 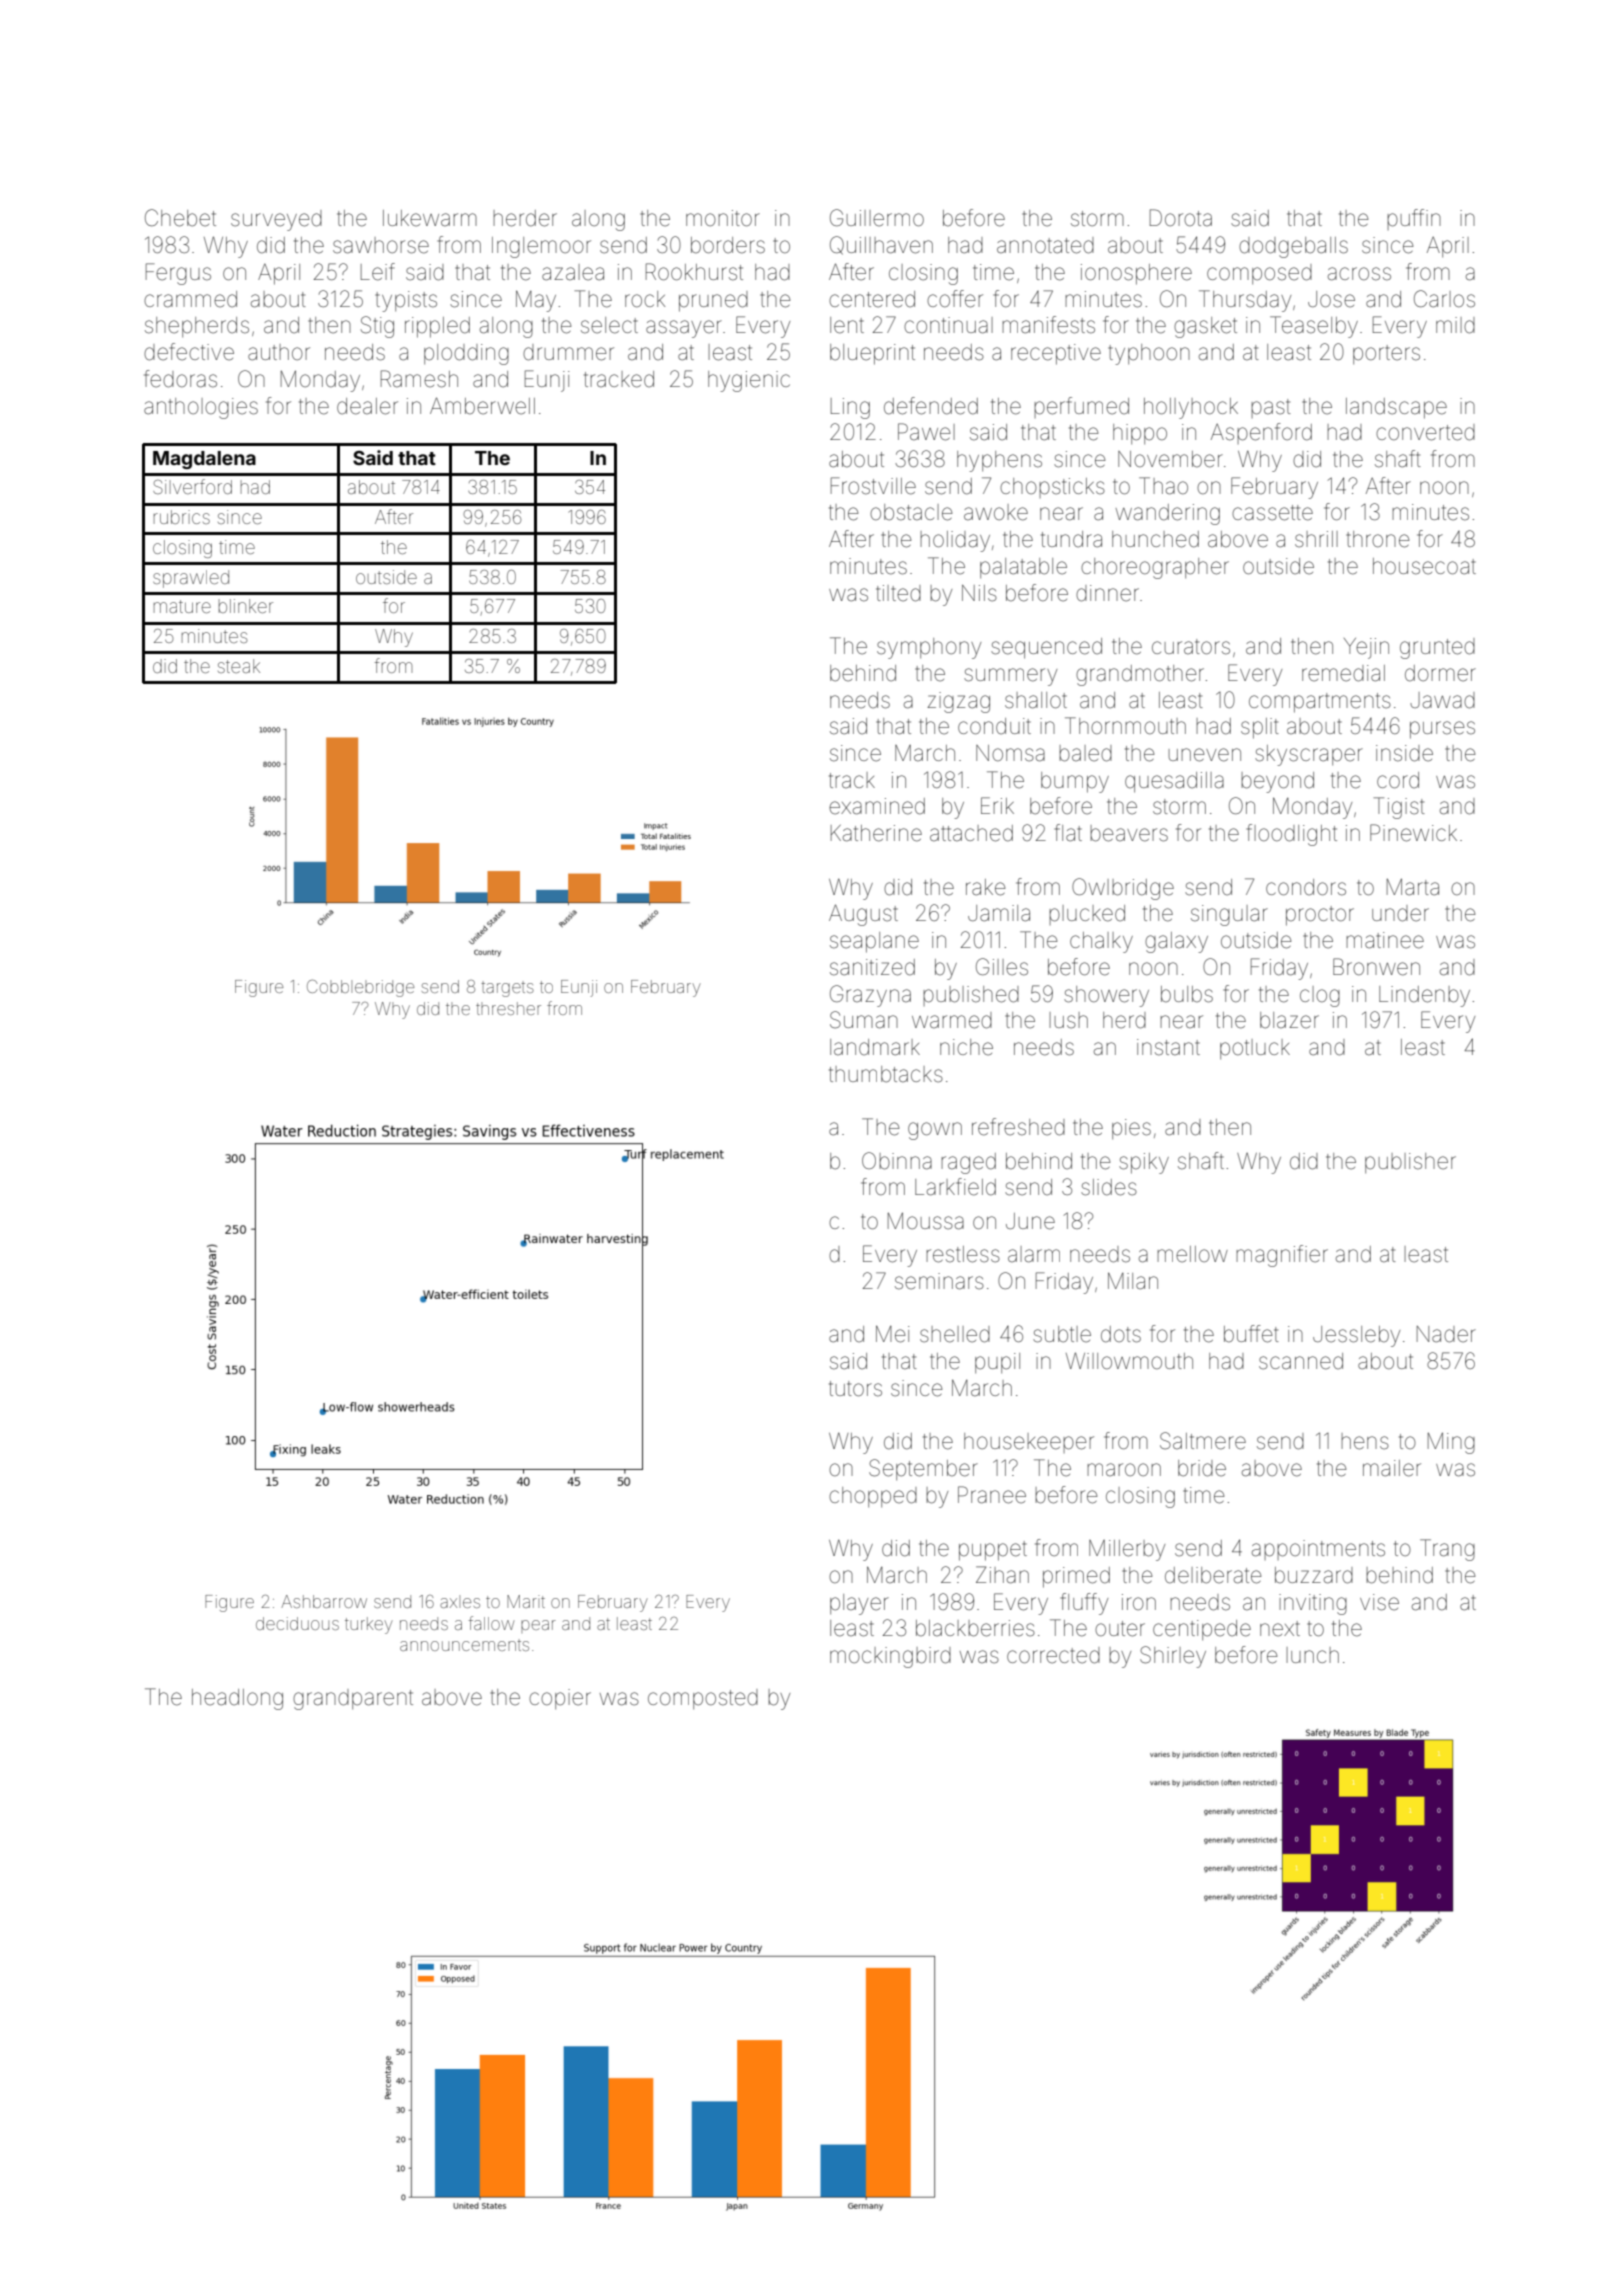 What do you see at coordinates (360, 988) in the screenshot?
I see `Cobblebridge` at bounding box center [360, 988].
